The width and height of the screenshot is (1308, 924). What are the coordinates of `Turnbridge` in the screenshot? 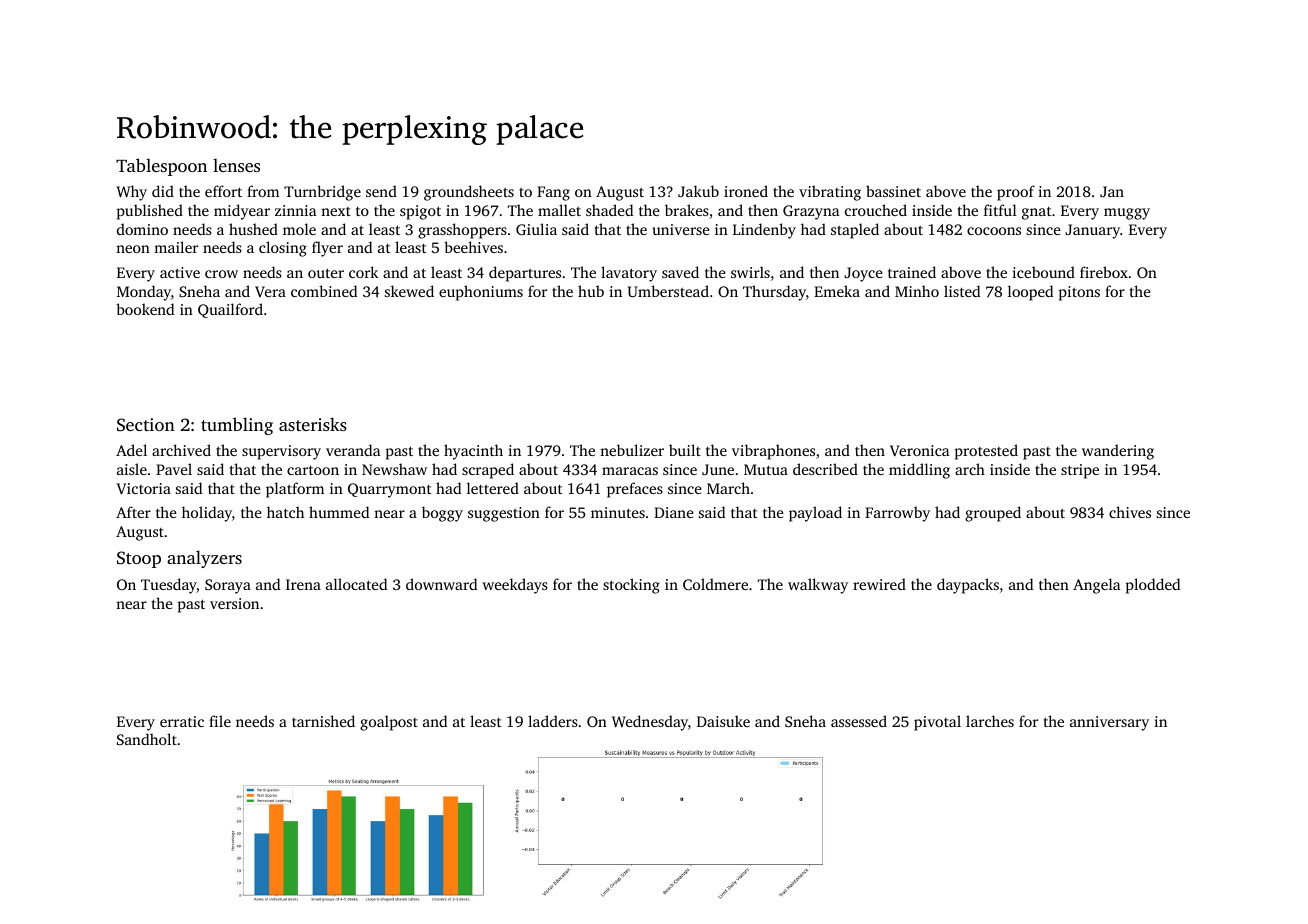 It's located at (322, 193).
